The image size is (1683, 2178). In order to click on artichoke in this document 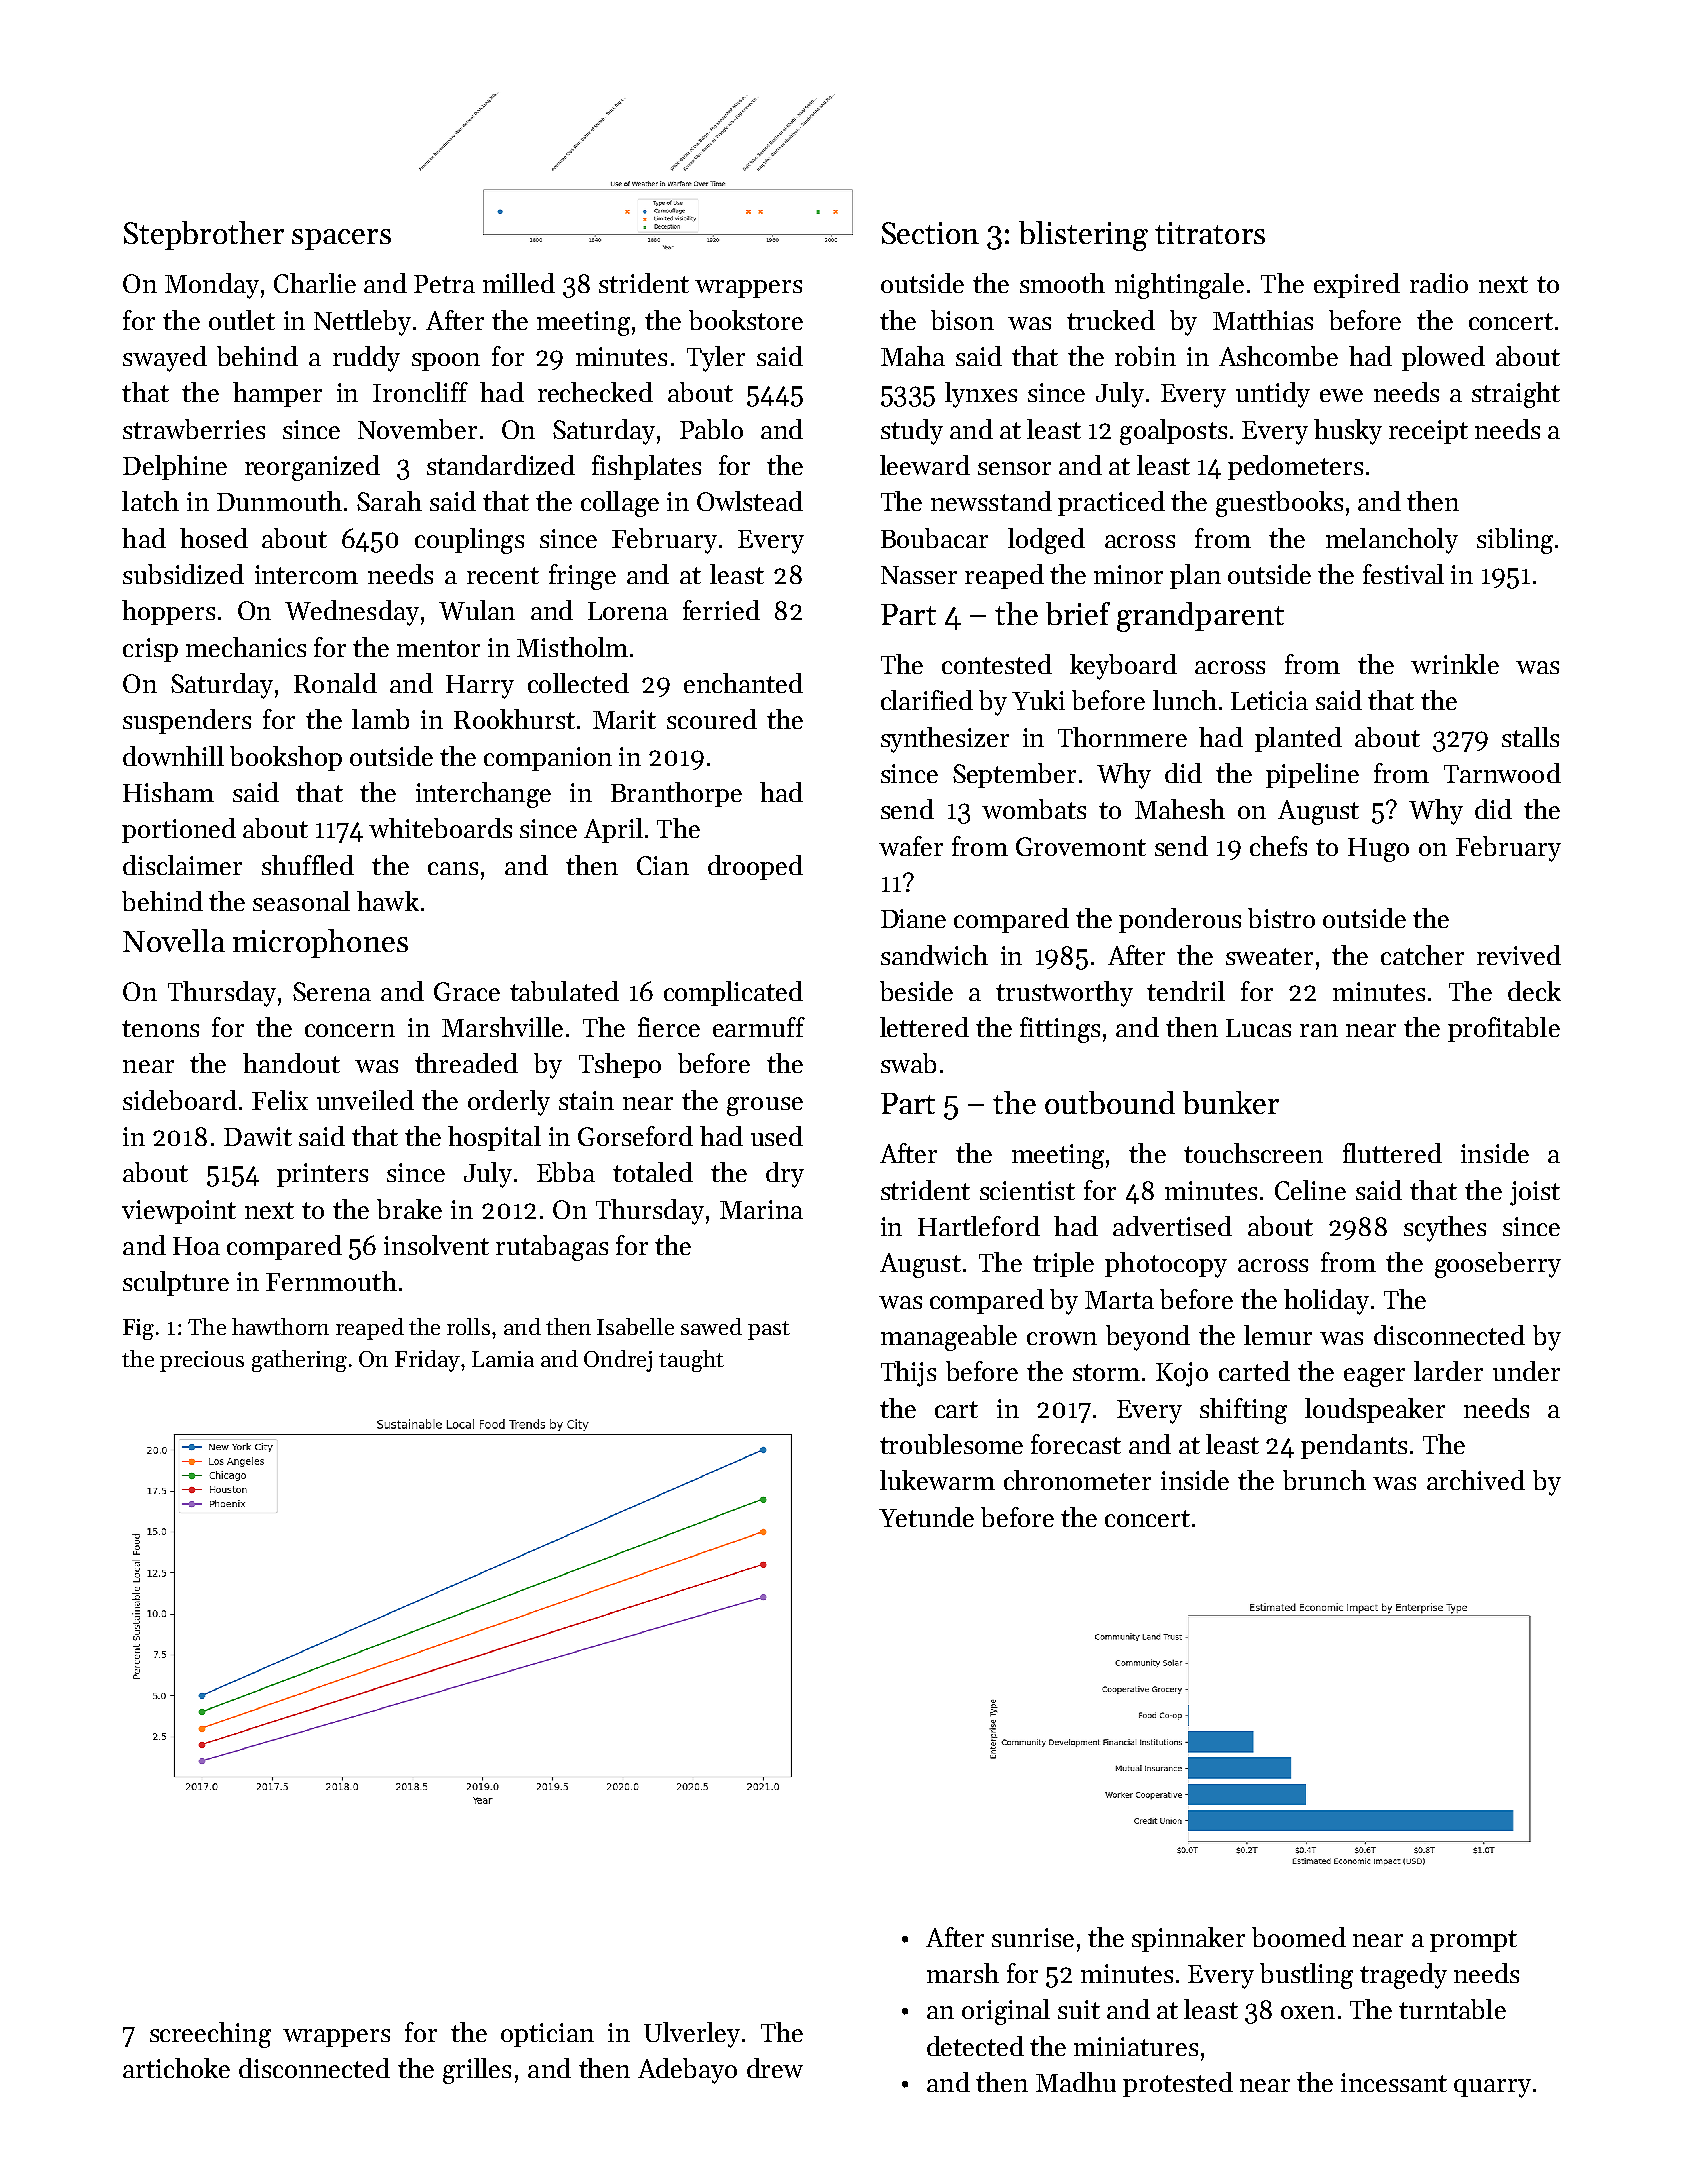, I will do `click(176, 2068)`.
